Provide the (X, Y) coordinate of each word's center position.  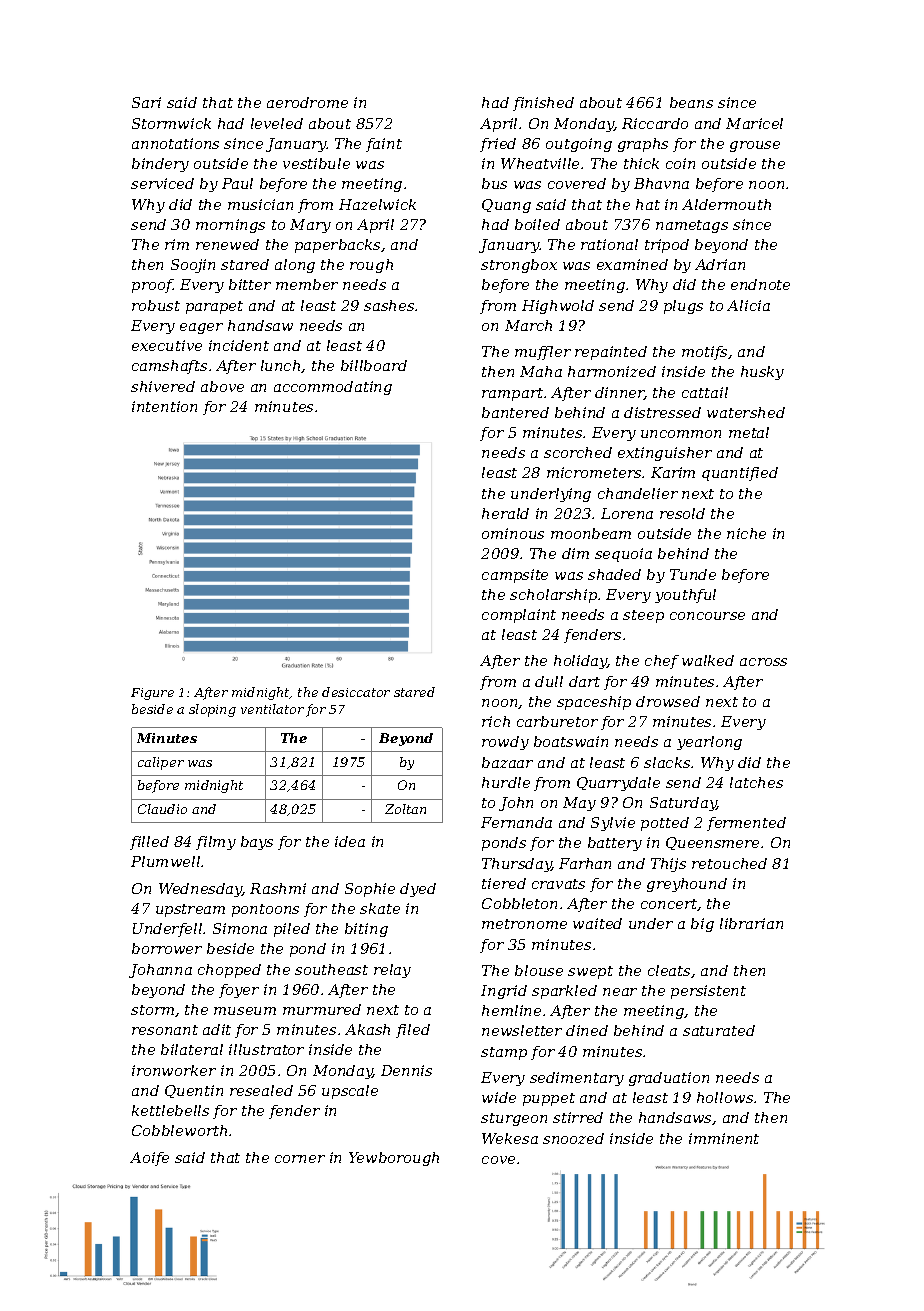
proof (152, 286)
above (222, 386)
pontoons (265, 910)
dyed (418, 890)
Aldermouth (726, 204)
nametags (692, 226)
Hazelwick (377, 204)
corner (300, 1159)
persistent (708, 992)
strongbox (519, 266)
